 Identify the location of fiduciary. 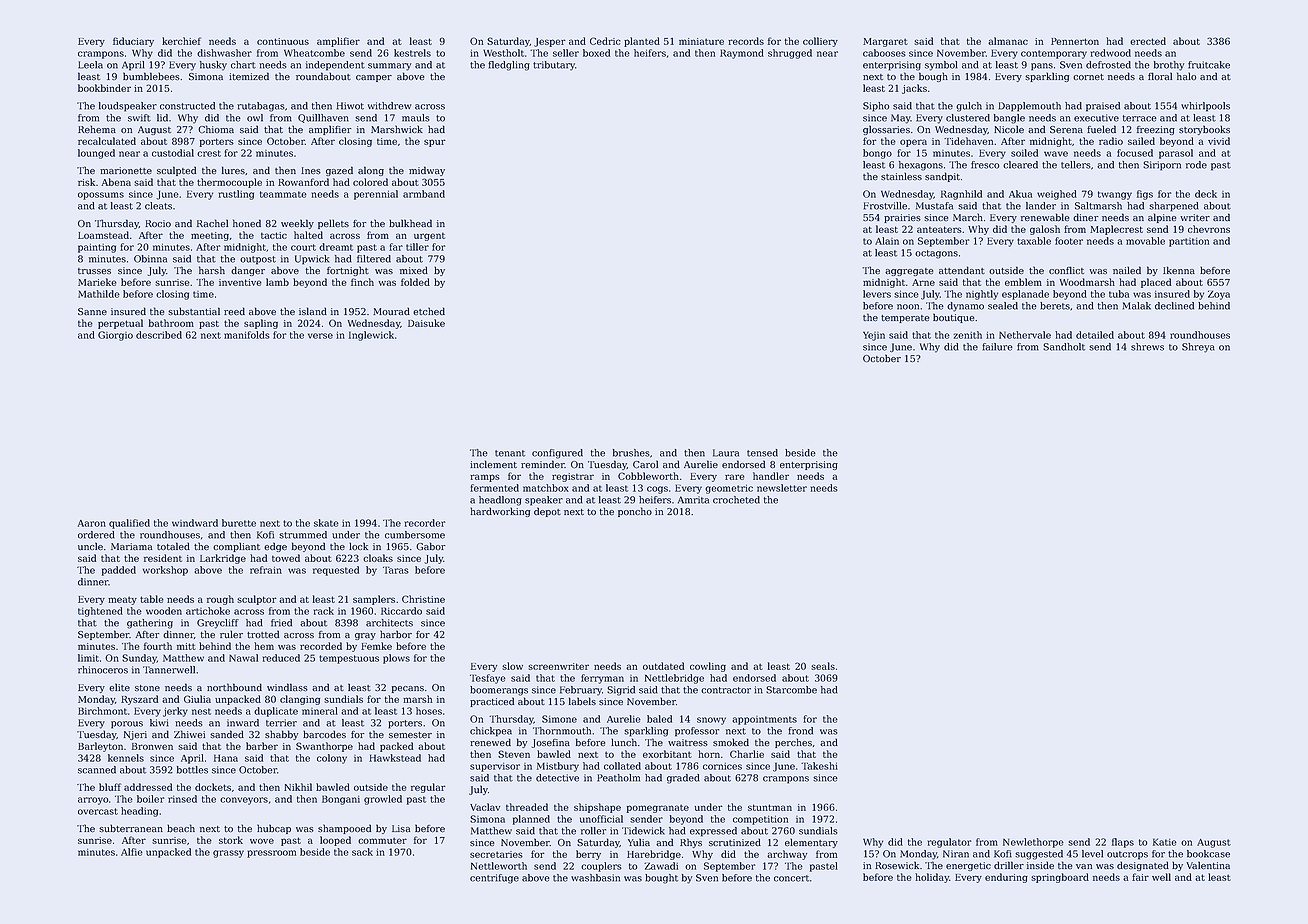
(133, 42).
